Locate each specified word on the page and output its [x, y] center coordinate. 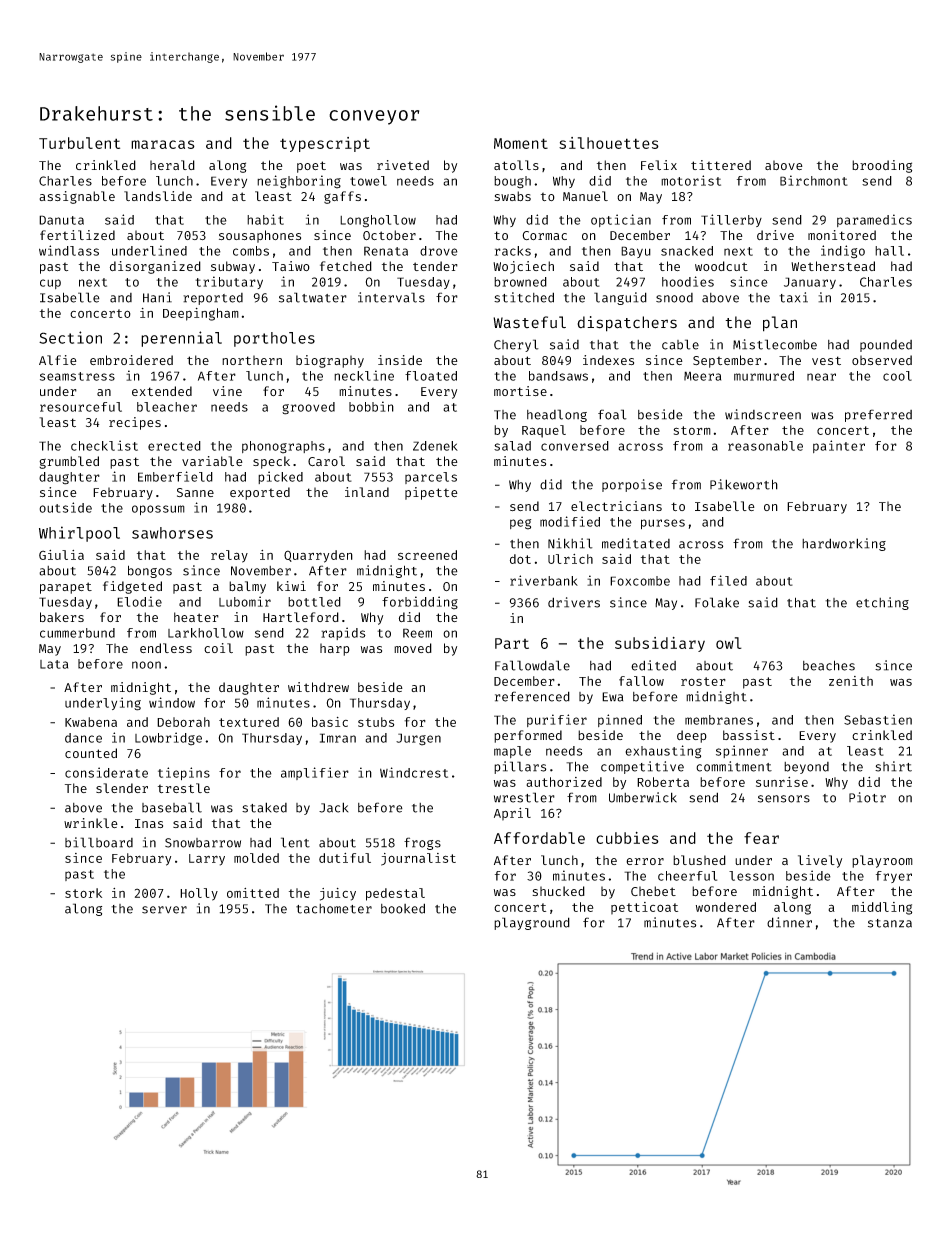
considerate [106, 772]
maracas [163, 144]
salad [512, 446]
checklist [104, 445]
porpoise [632, 485]
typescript [325, 144]
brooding [882, 166]
